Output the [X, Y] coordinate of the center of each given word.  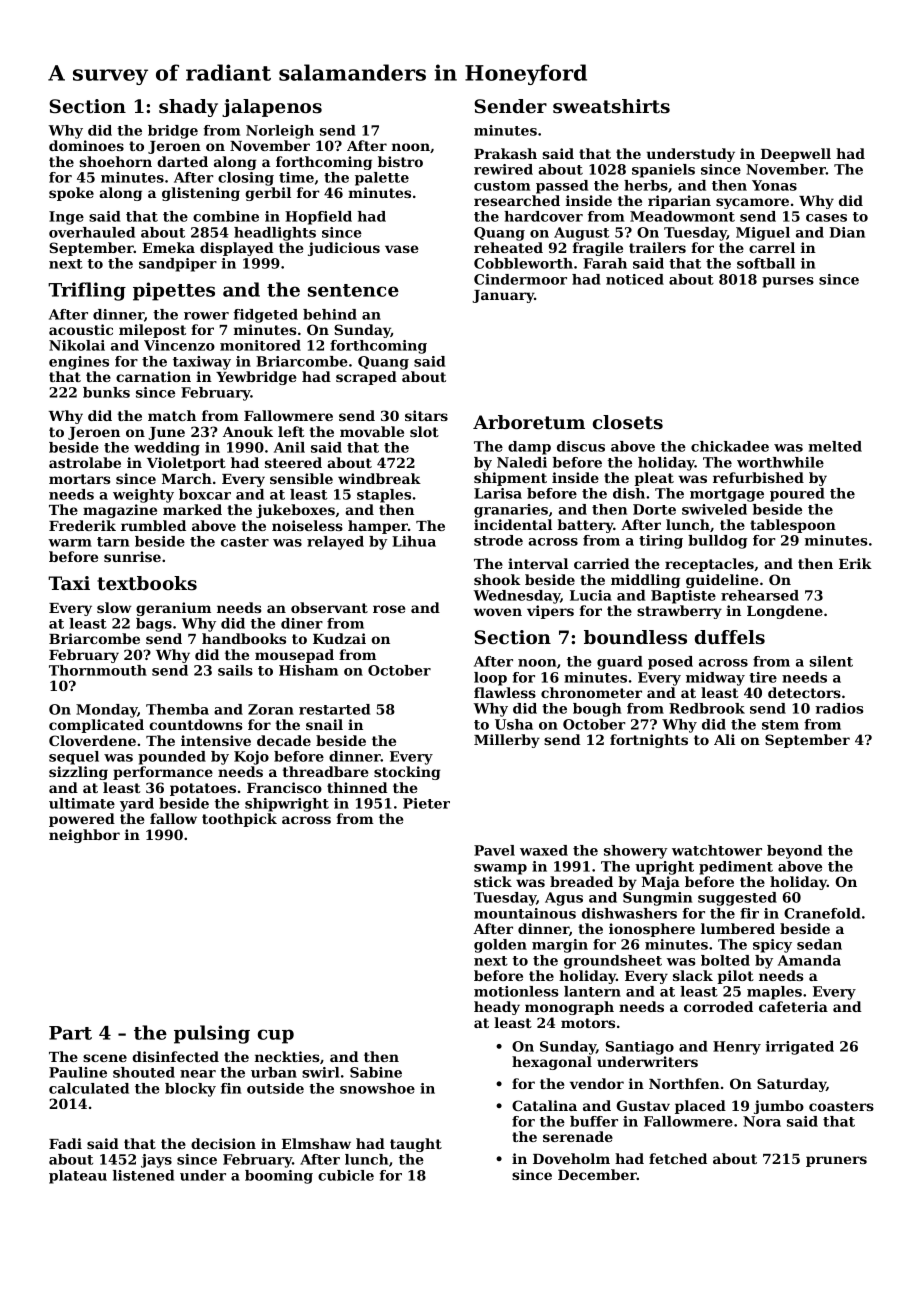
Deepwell [796, 155]
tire [763, 677]
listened [143, 1175]
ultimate [82, 803]
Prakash [505, 153]
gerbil [268, 194]
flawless [505, 692]
